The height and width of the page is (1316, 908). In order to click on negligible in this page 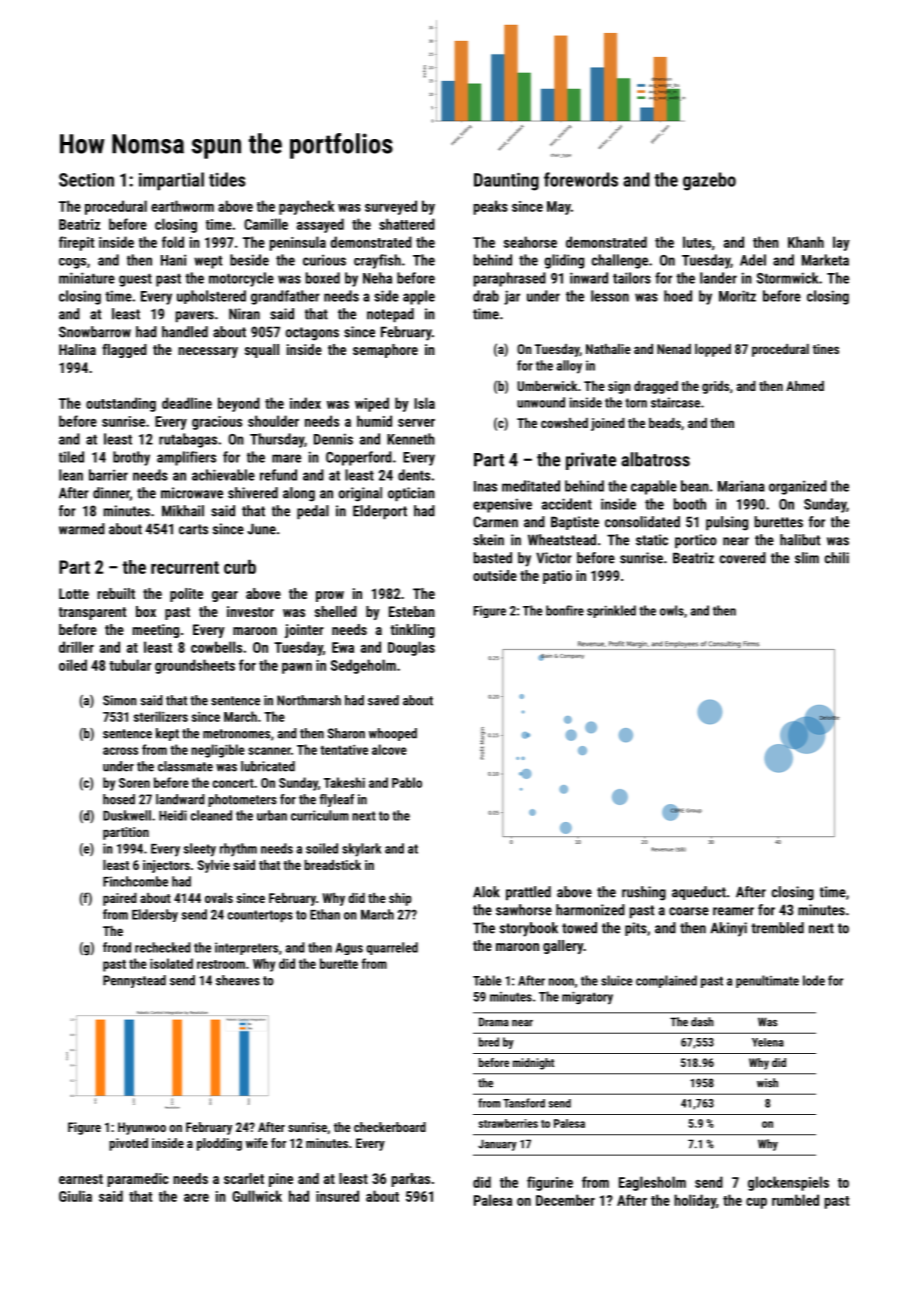, I will do `click(218, 751)`.
